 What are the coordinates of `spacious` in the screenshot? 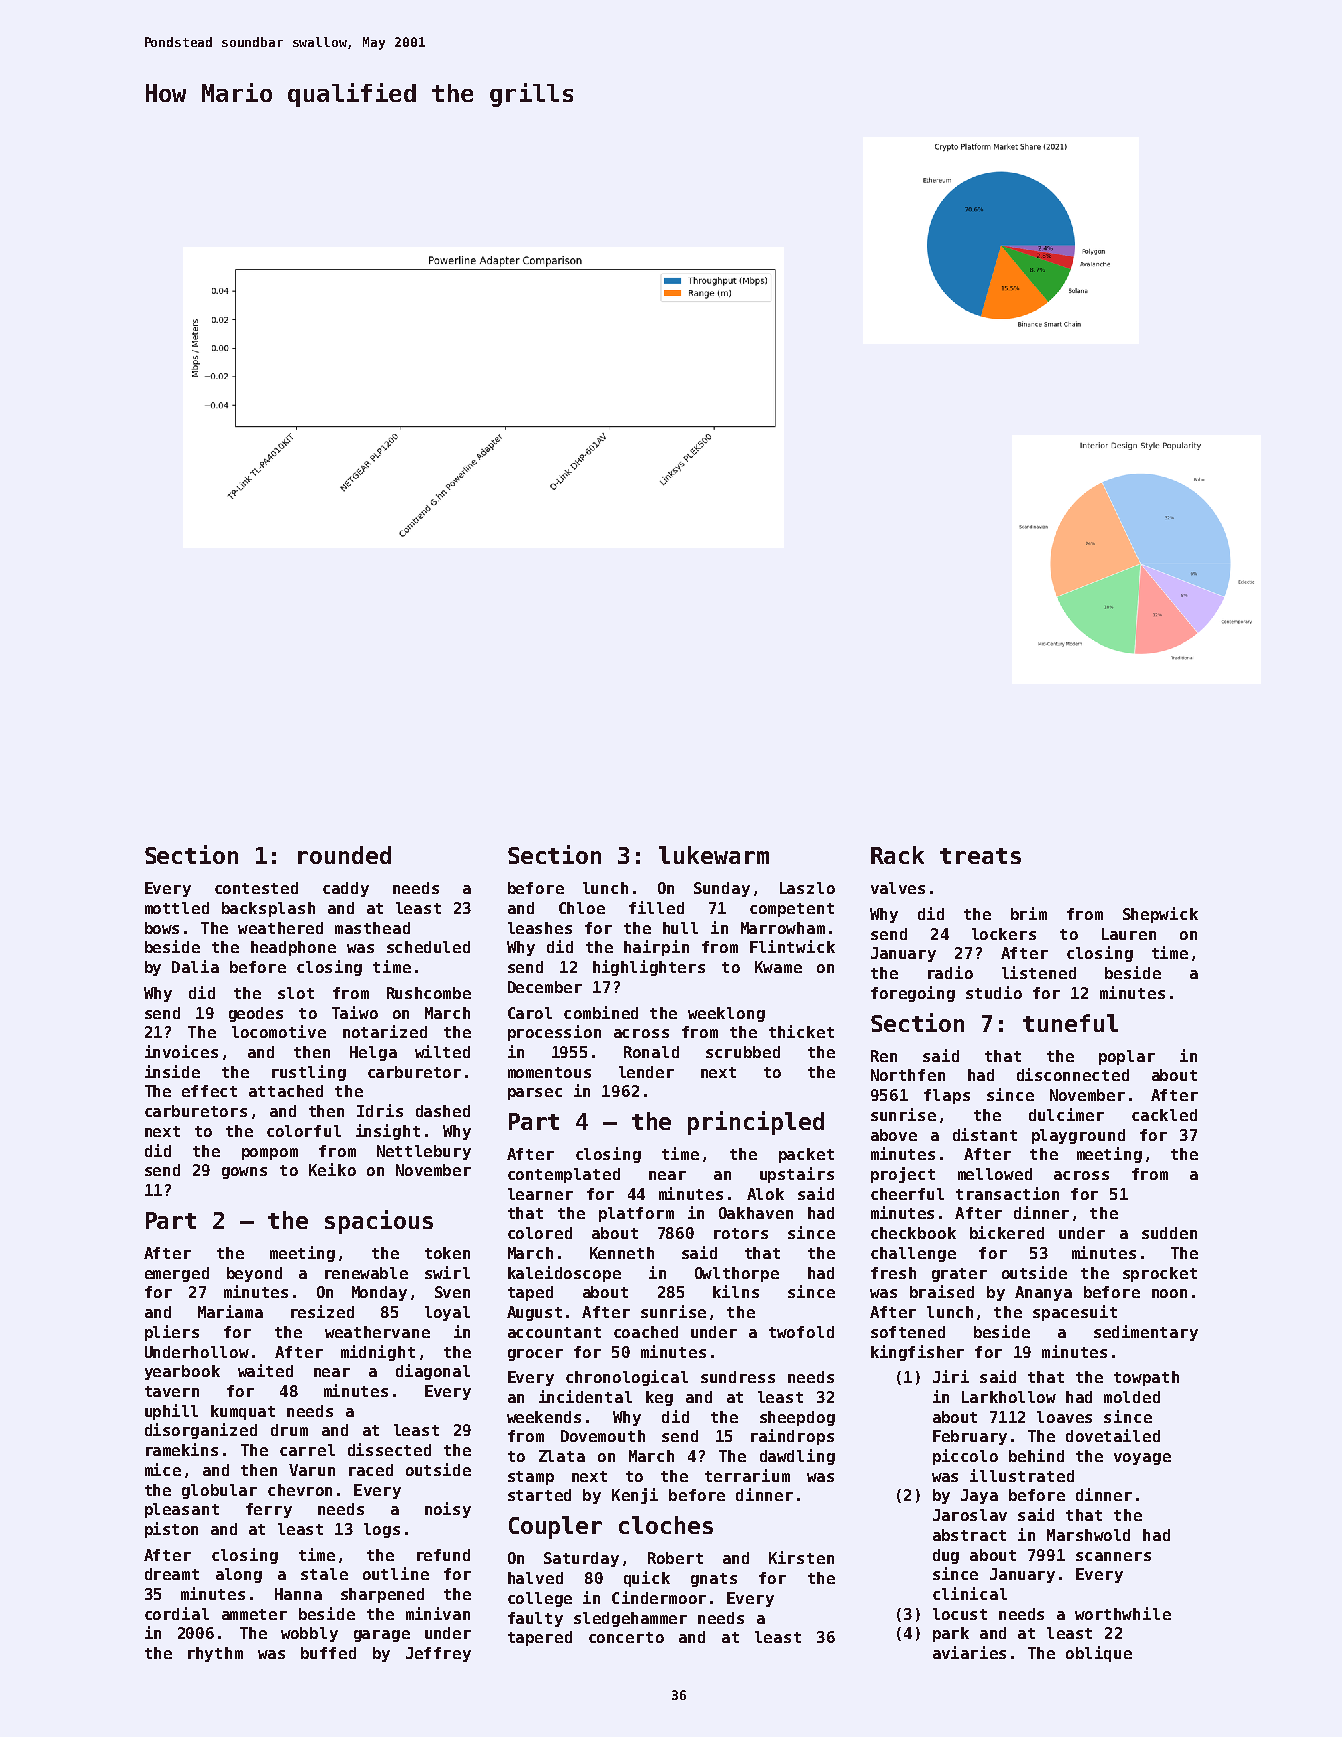 It's located at (379, 1222).
